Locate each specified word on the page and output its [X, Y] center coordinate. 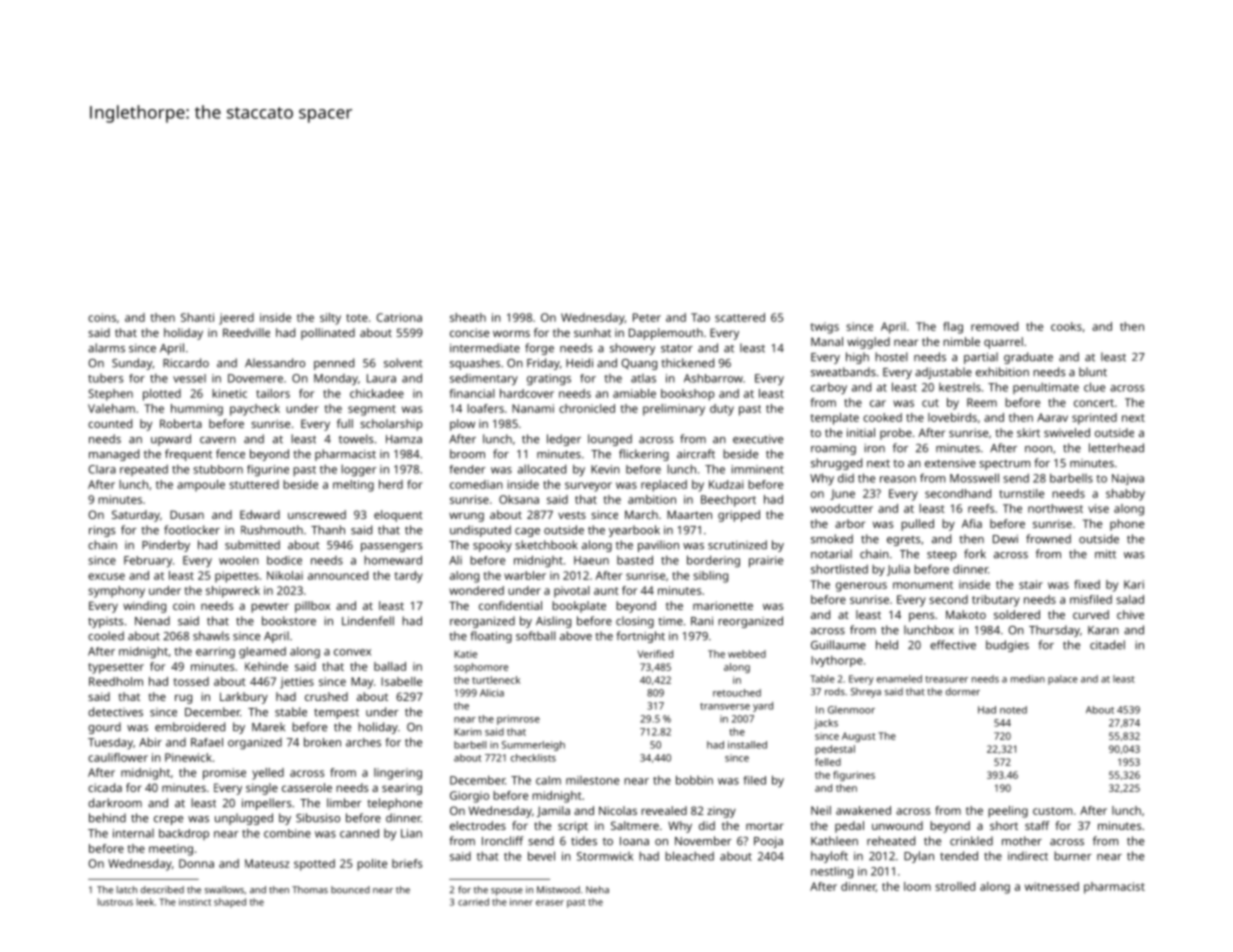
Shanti [197, 317]
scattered [740, 317]
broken [322, 742]
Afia [972, 523]
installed [747, 745]
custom [1052, 811]
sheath [468, 317]
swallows [224, 890]
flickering [644, 455]
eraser [550, 903]
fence [230, 454]
